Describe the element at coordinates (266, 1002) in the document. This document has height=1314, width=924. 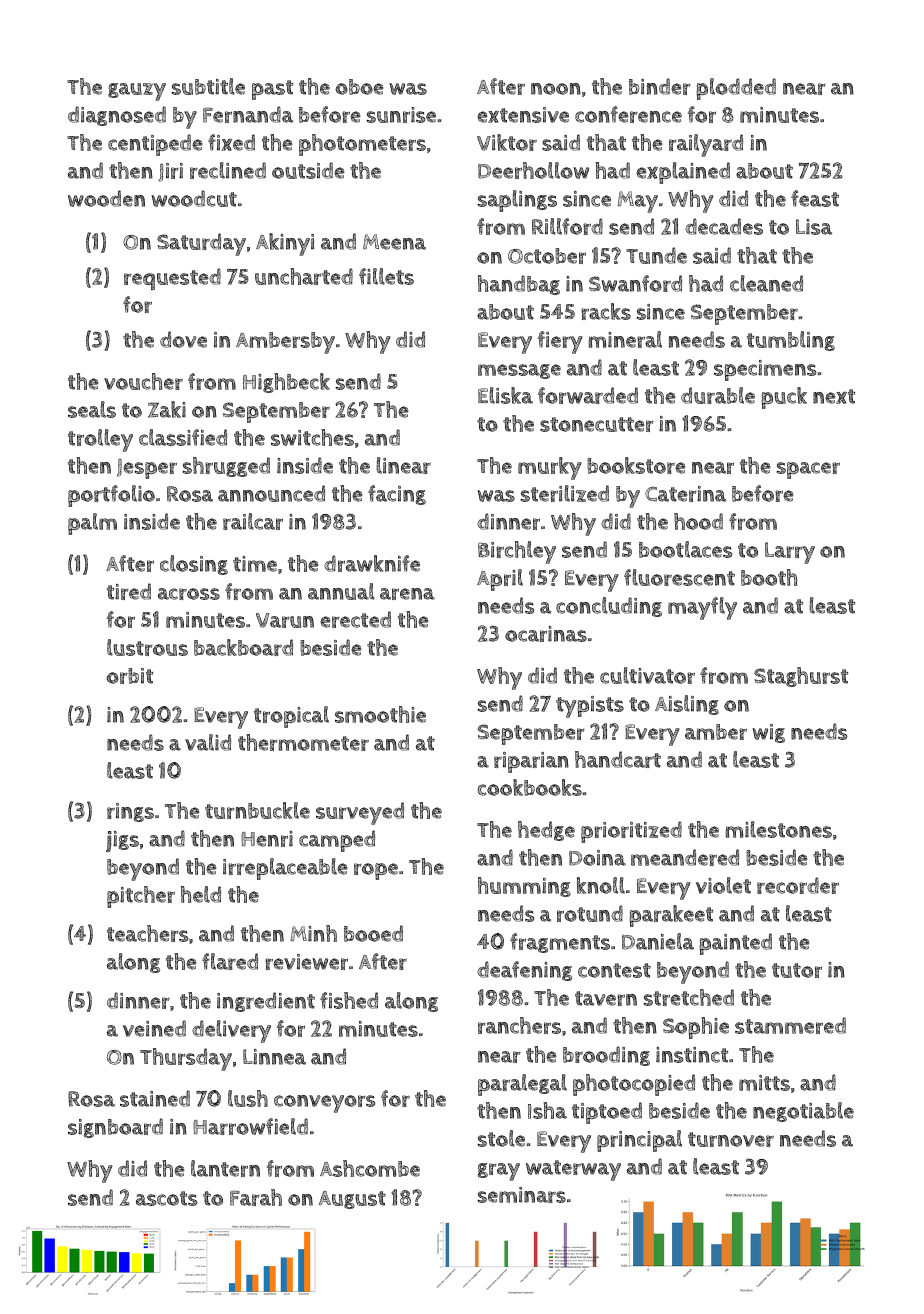
I see `ingredient` at that location.
